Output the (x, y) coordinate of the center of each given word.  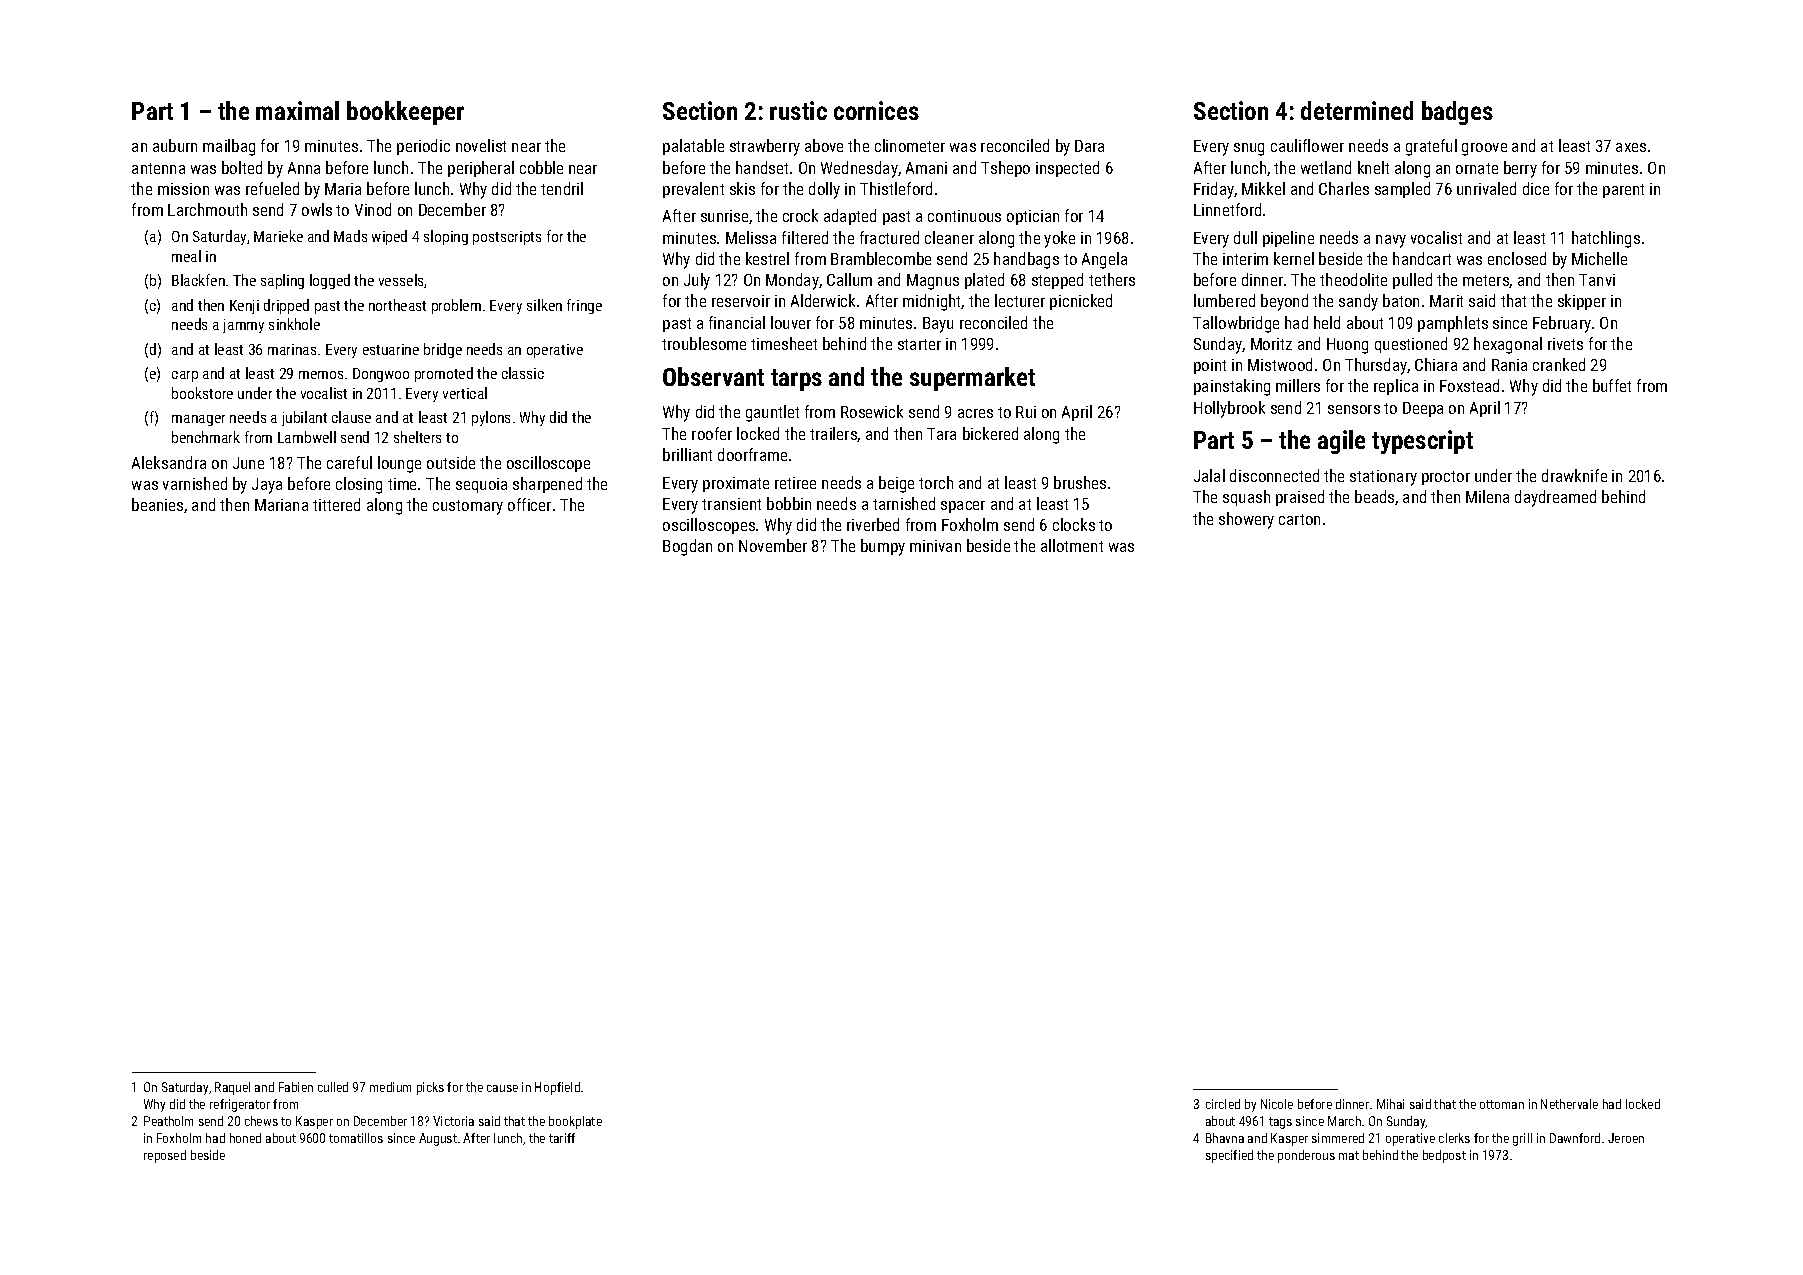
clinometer (910, 145)
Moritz (1271, 344)
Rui (1026, 412)
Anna (304, 168)
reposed (165, 1156)
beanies (157, 504)
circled (1223, 1104)
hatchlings (1606, 239)
